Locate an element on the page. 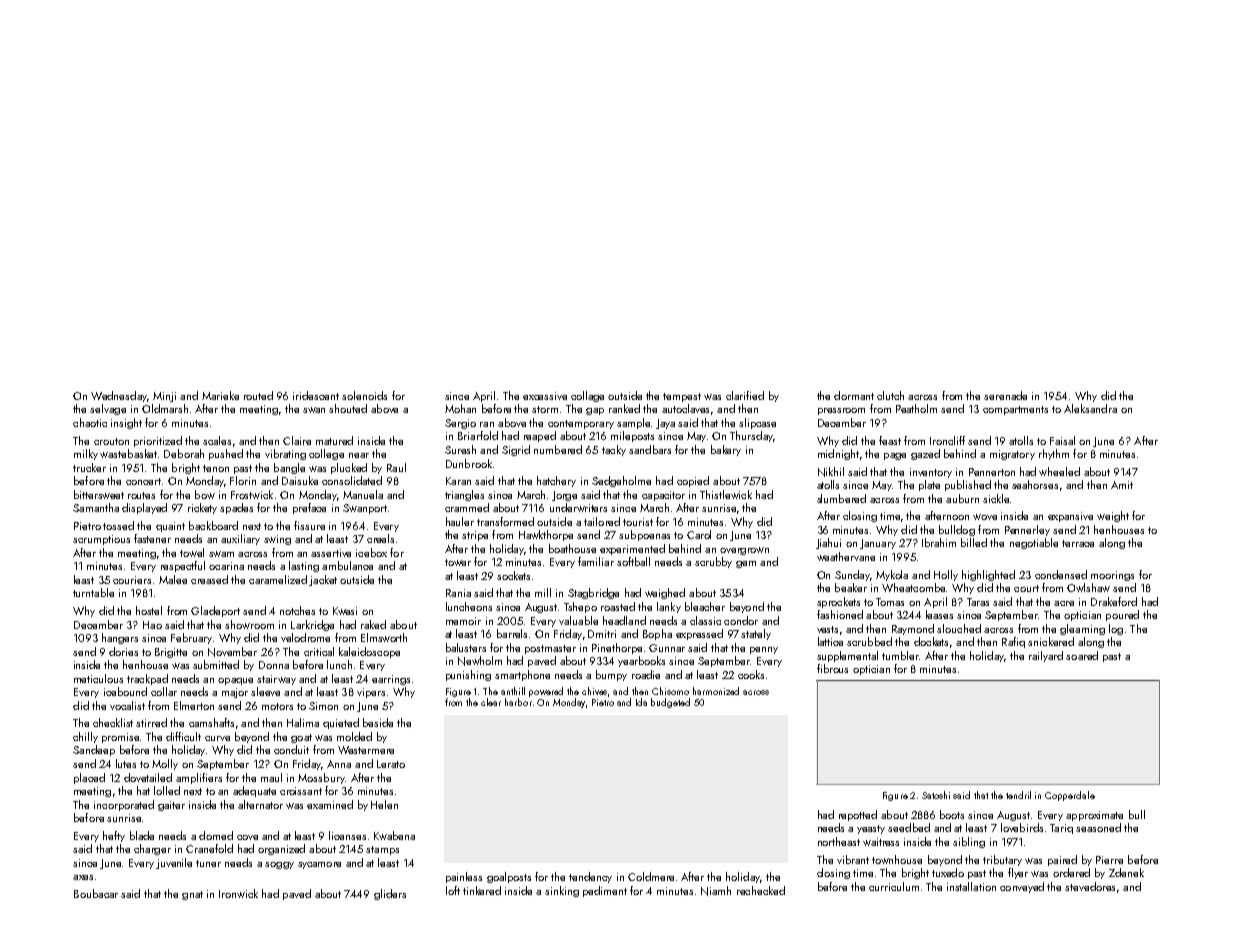  icebound is located at coordinates (125, 691).
